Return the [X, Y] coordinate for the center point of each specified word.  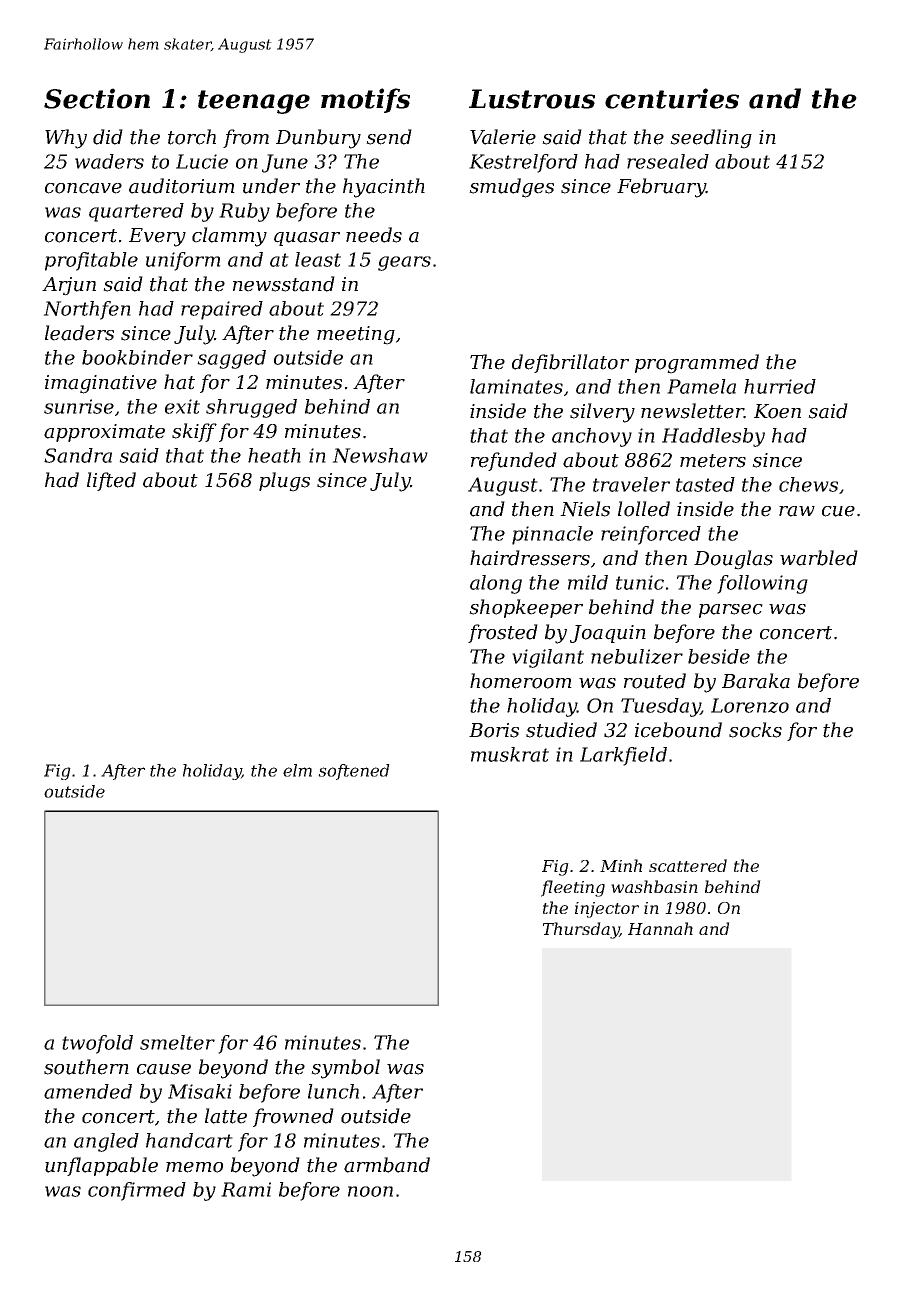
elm [297, 770]
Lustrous [532, 99]
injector [607, 910]
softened [354, 772]
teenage [254, 102]
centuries [672, 98]
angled [106, 1142]
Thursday [581, 930]
